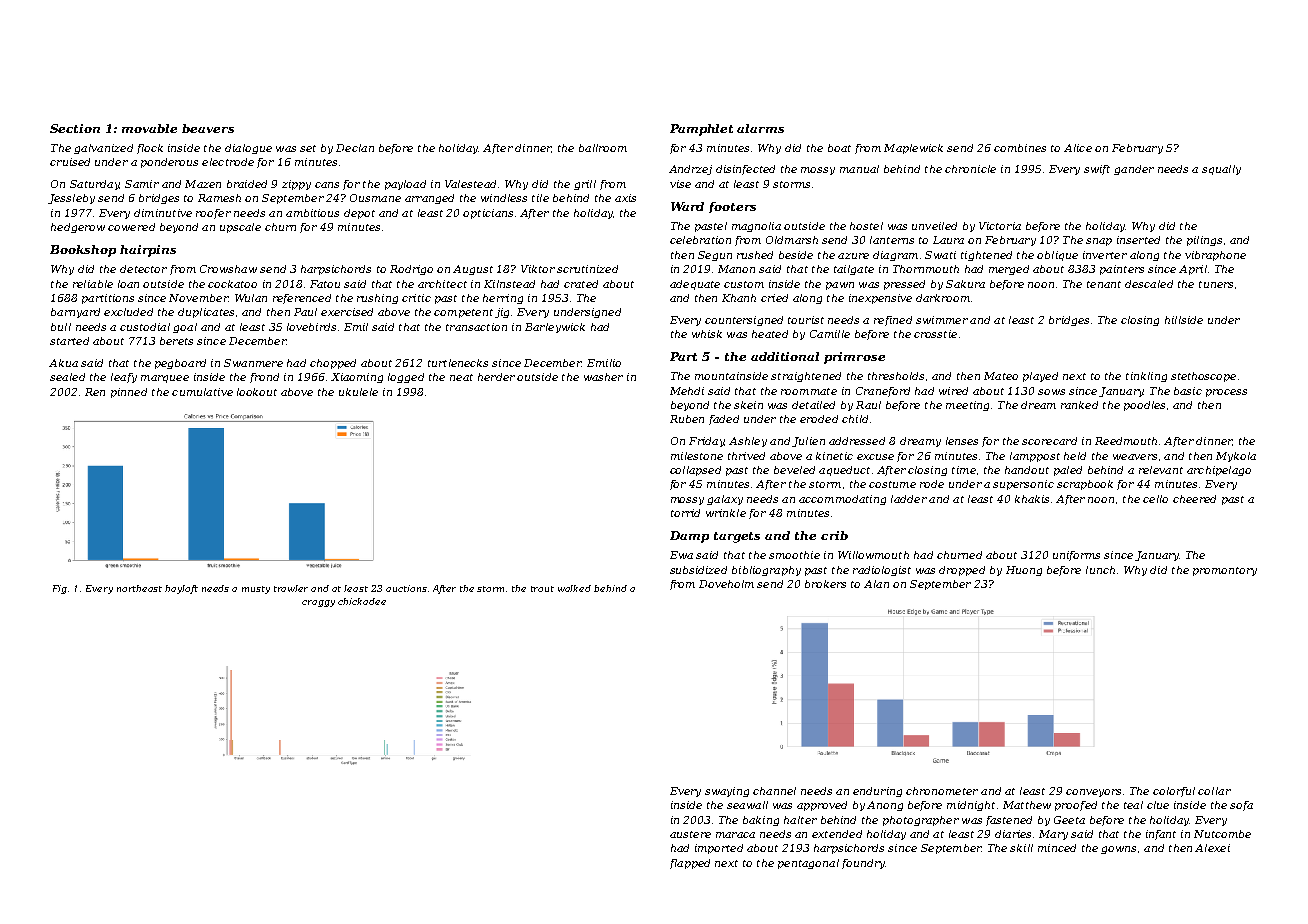  What do you see at coordinates (574, 588) in the page?
I see `walked` at bounding box center [574, 588].
